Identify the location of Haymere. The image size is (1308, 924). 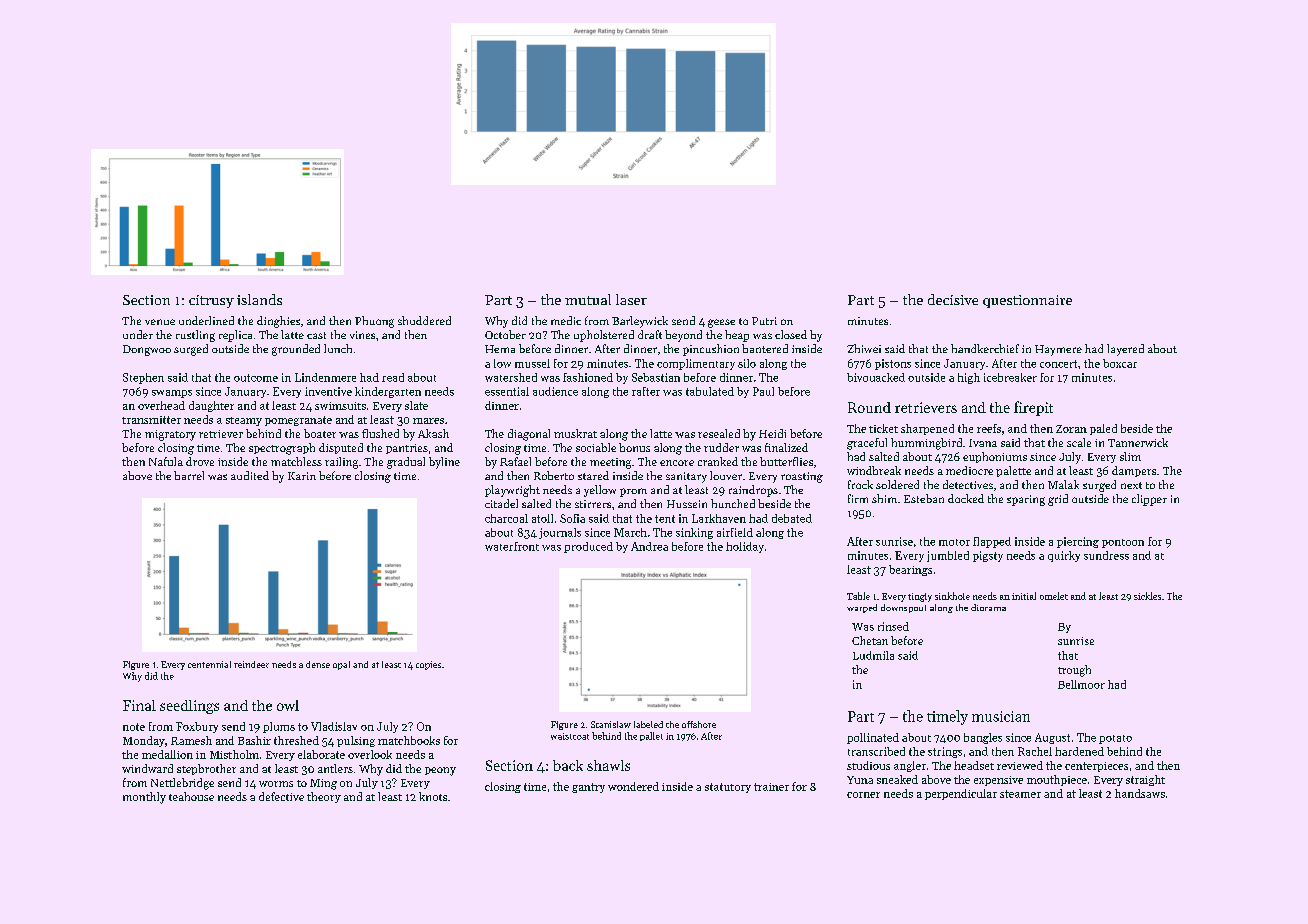
(1058, 350).
